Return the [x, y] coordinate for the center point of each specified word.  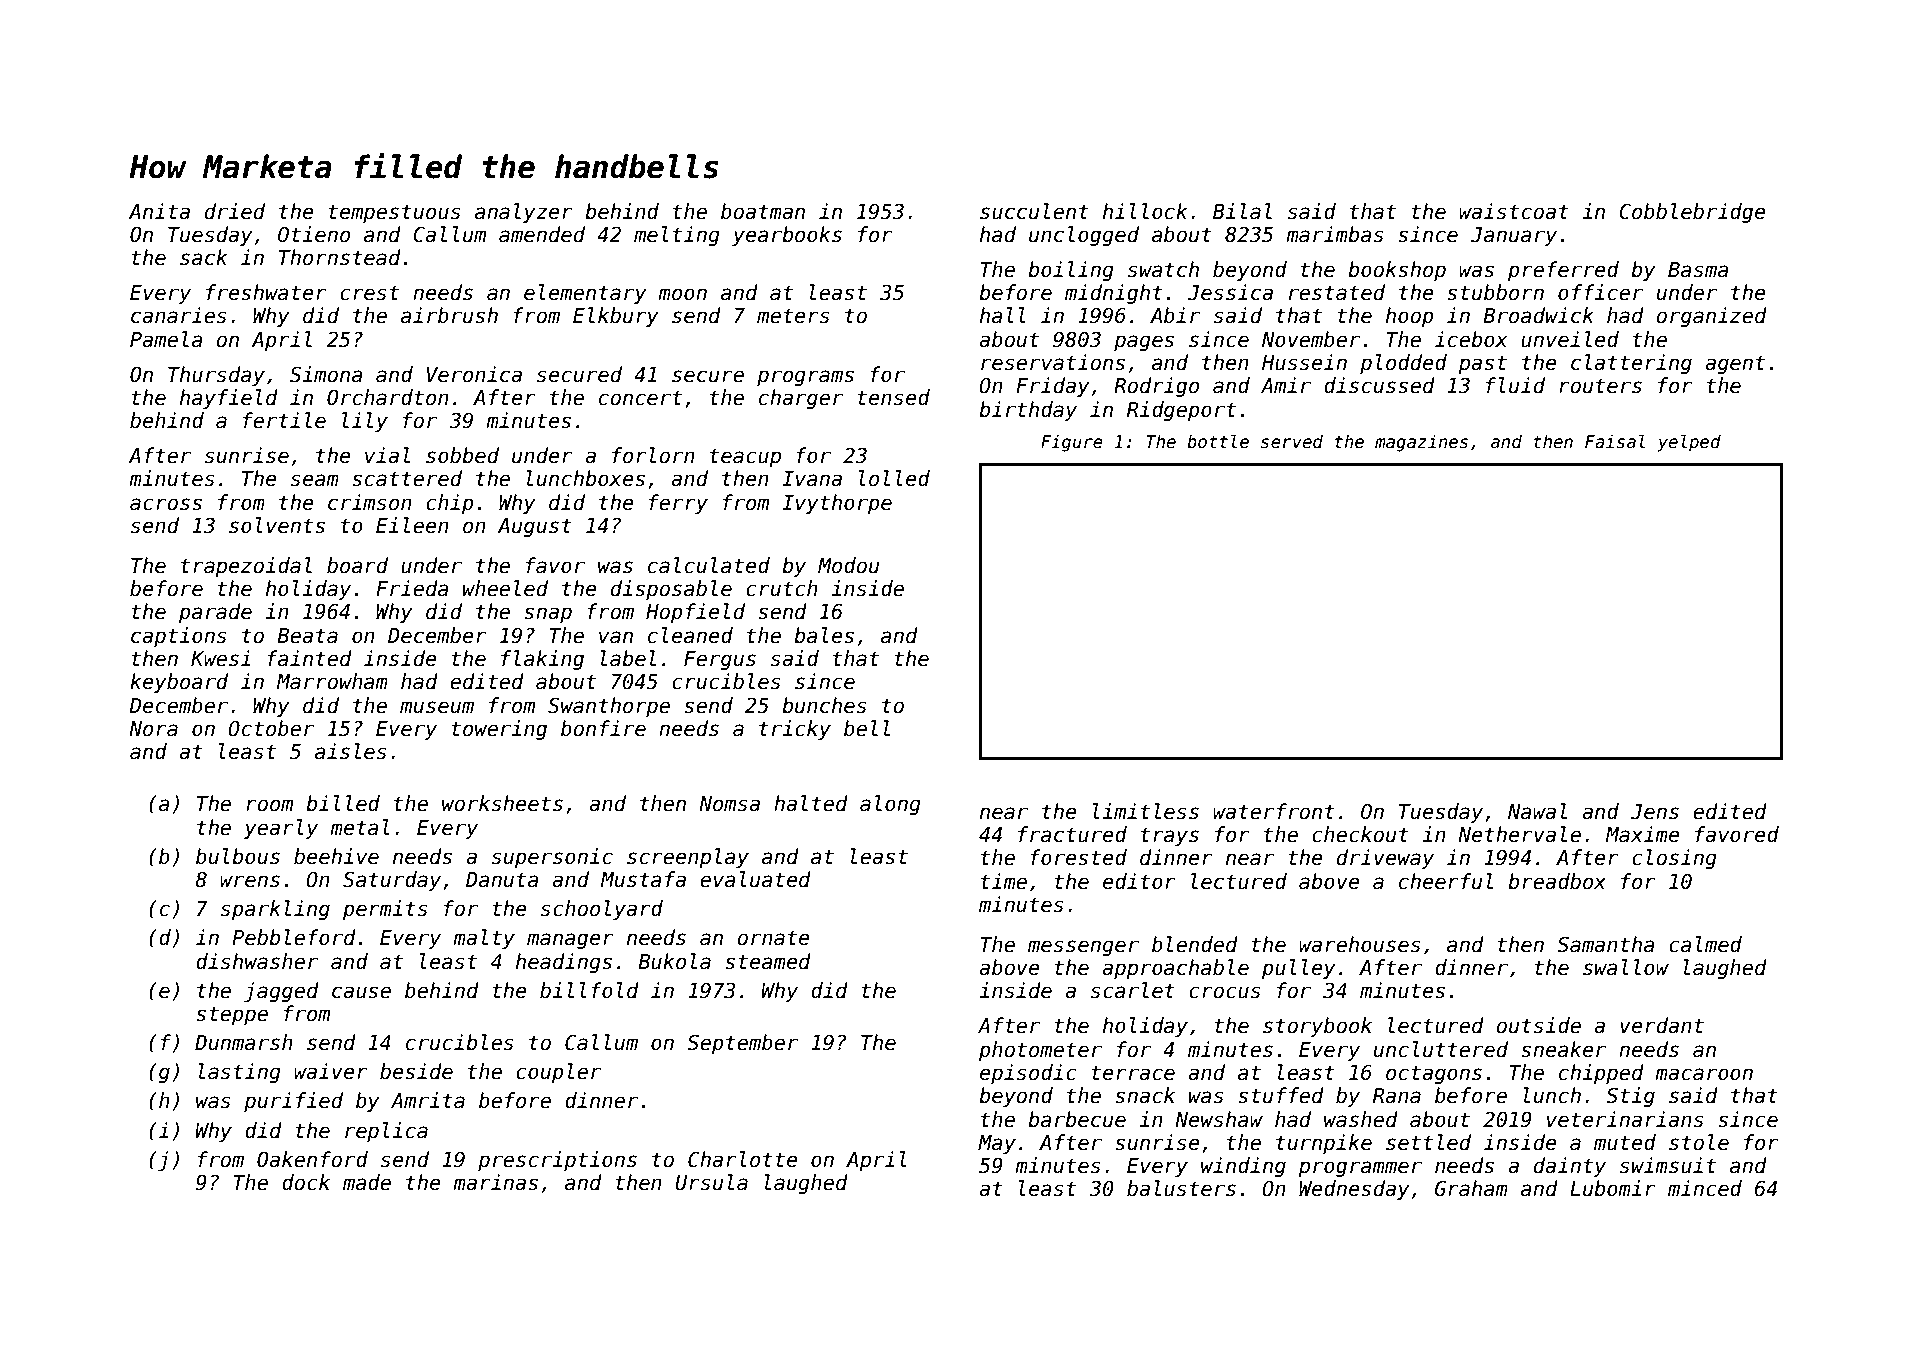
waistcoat [1514, 211]
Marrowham [332, 681]
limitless [1146, 811]
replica [386, 1132]
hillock [1145, 211]
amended [542, 234]
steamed [768, 961]
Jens [1655, 812]
